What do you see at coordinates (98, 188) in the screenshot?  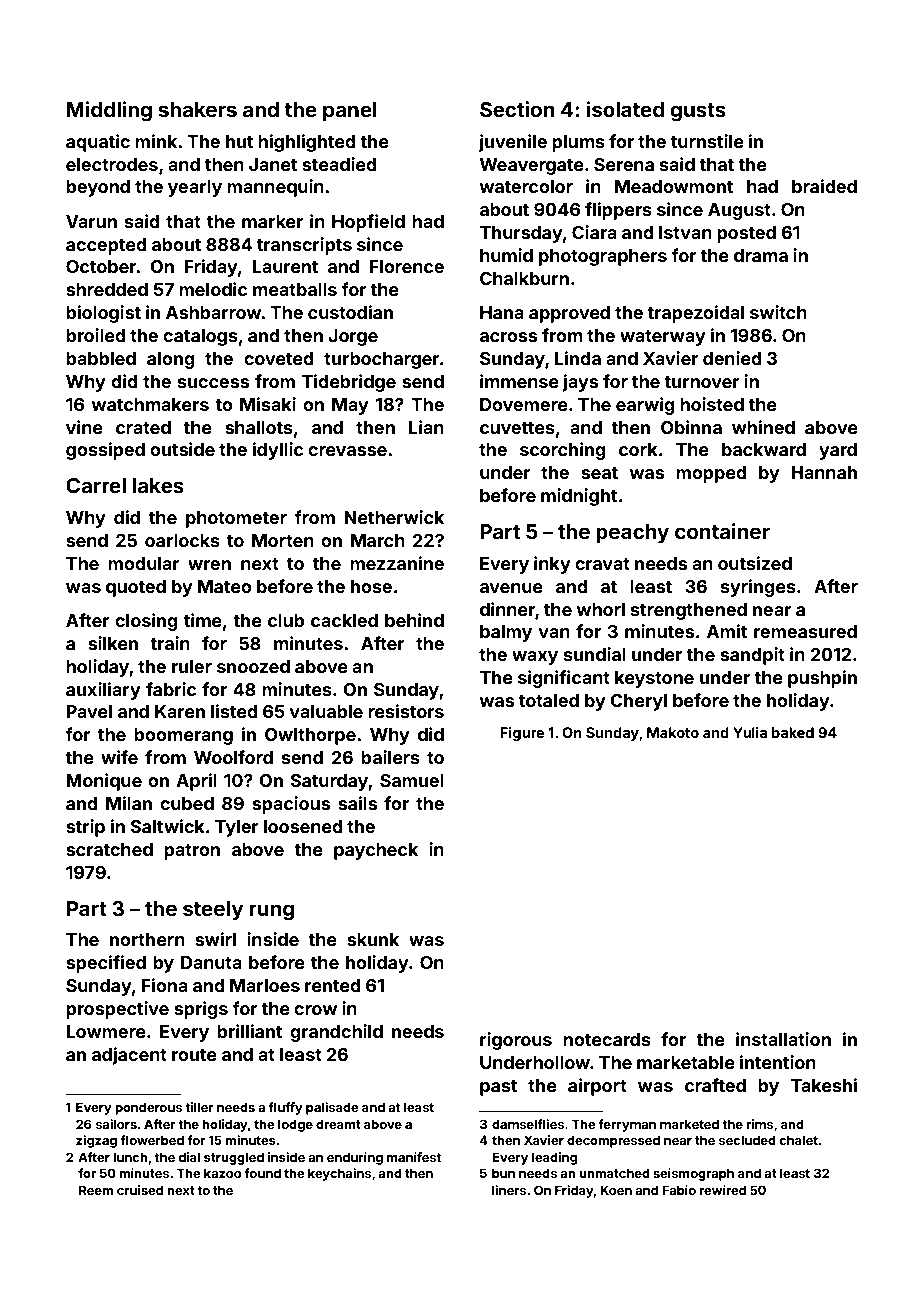 I see `beyond` at bounding box center [98, 188].
